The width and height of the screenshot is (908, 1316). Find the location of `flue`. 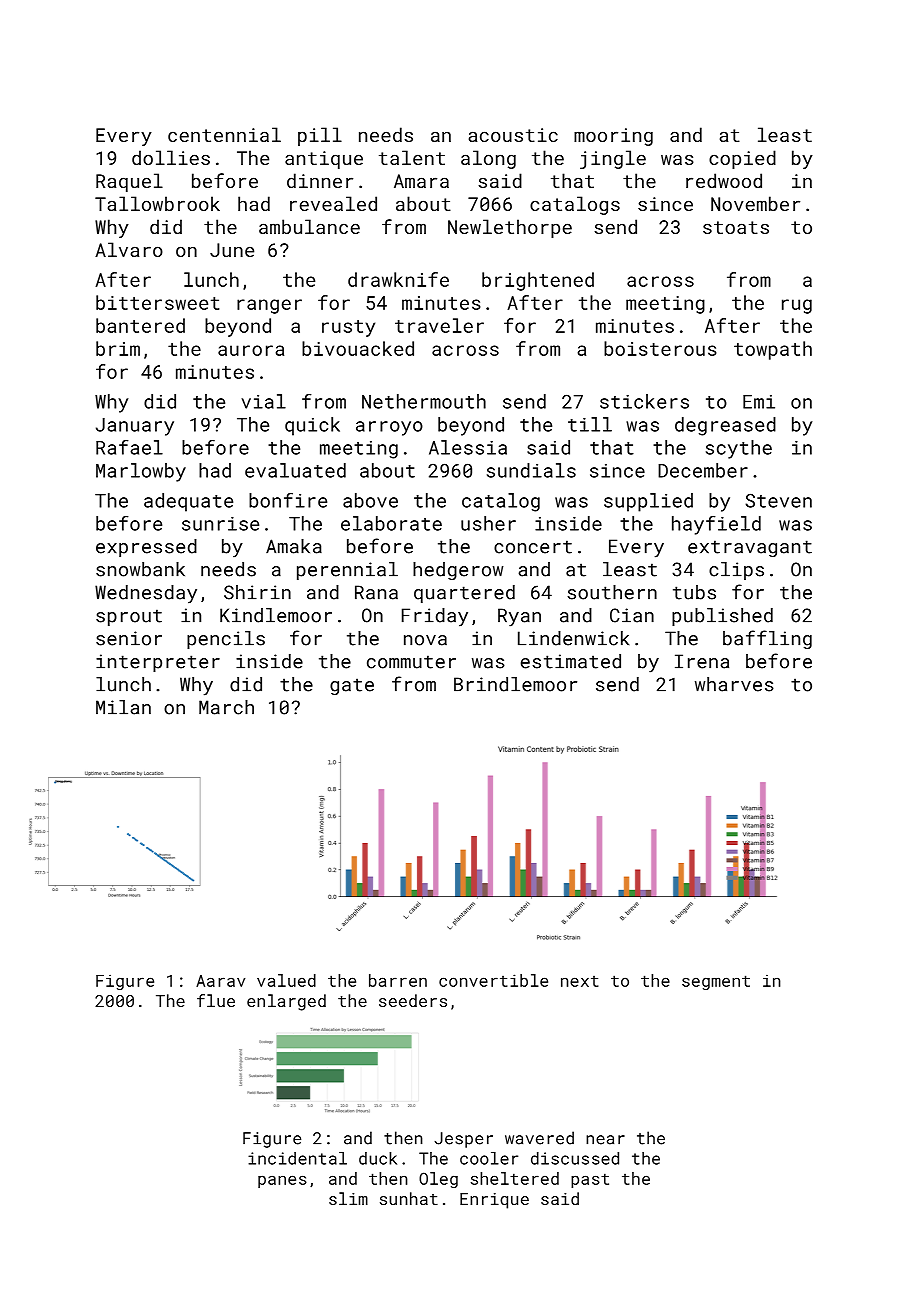

flue is located at coordinates (216, 1000).
